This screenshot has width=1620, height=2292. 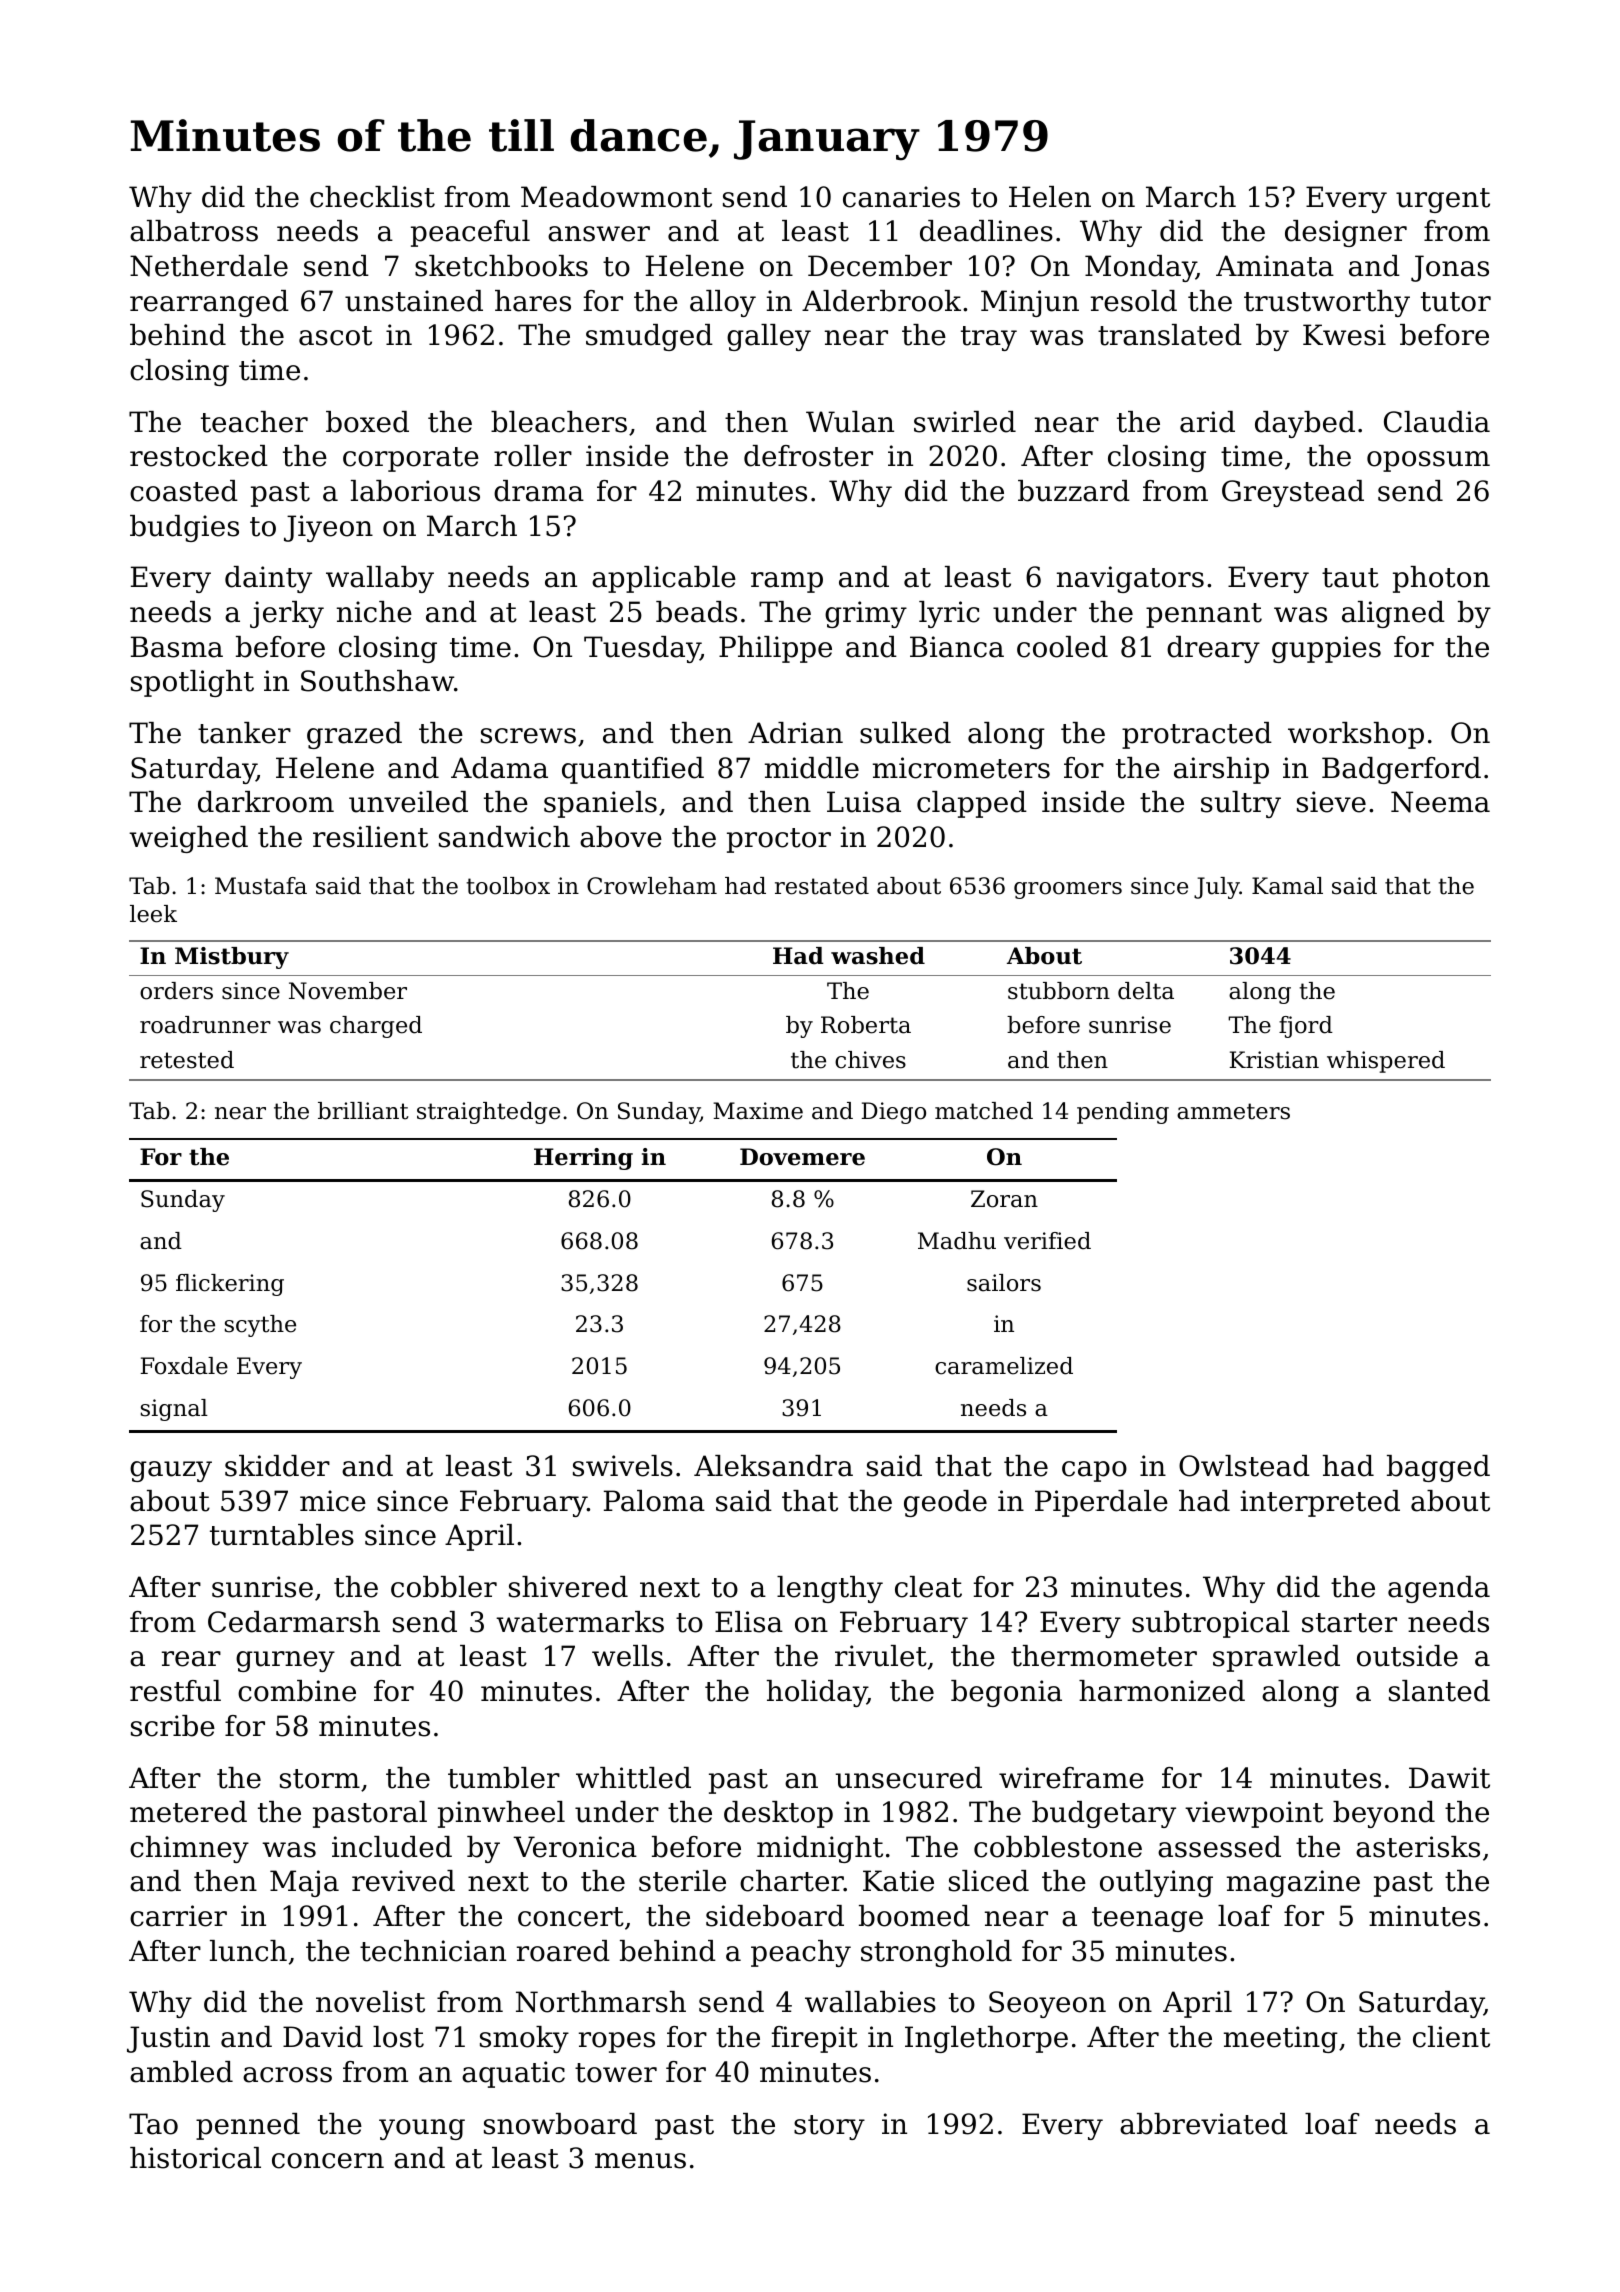 What do you see at coordinates (583, 1159) in the screenshot?
I see `Herring` at bounding box center [583, 1159].
